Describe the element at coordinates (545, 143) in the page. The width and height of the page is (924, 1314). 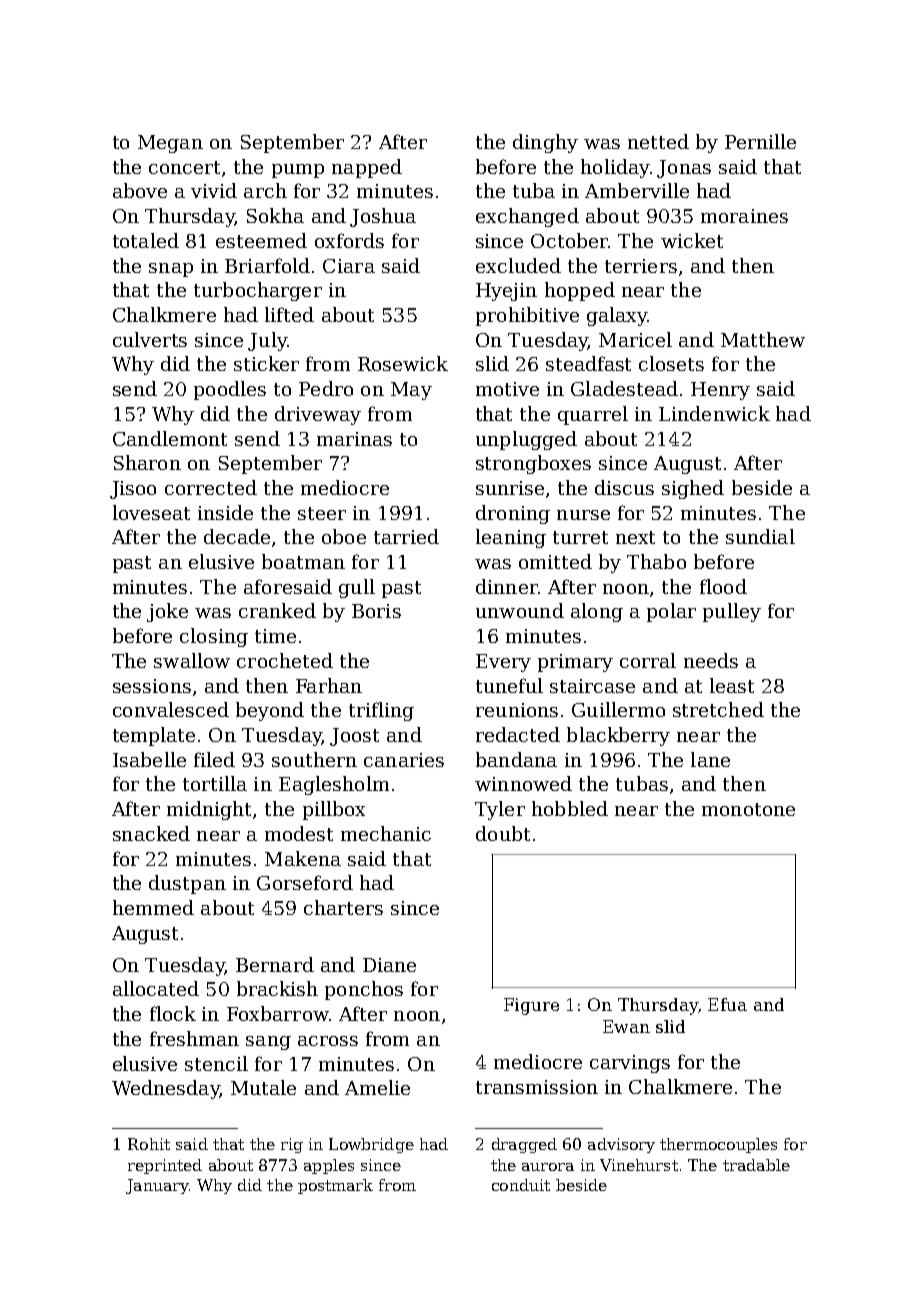
I see `dinghy` at that location.
